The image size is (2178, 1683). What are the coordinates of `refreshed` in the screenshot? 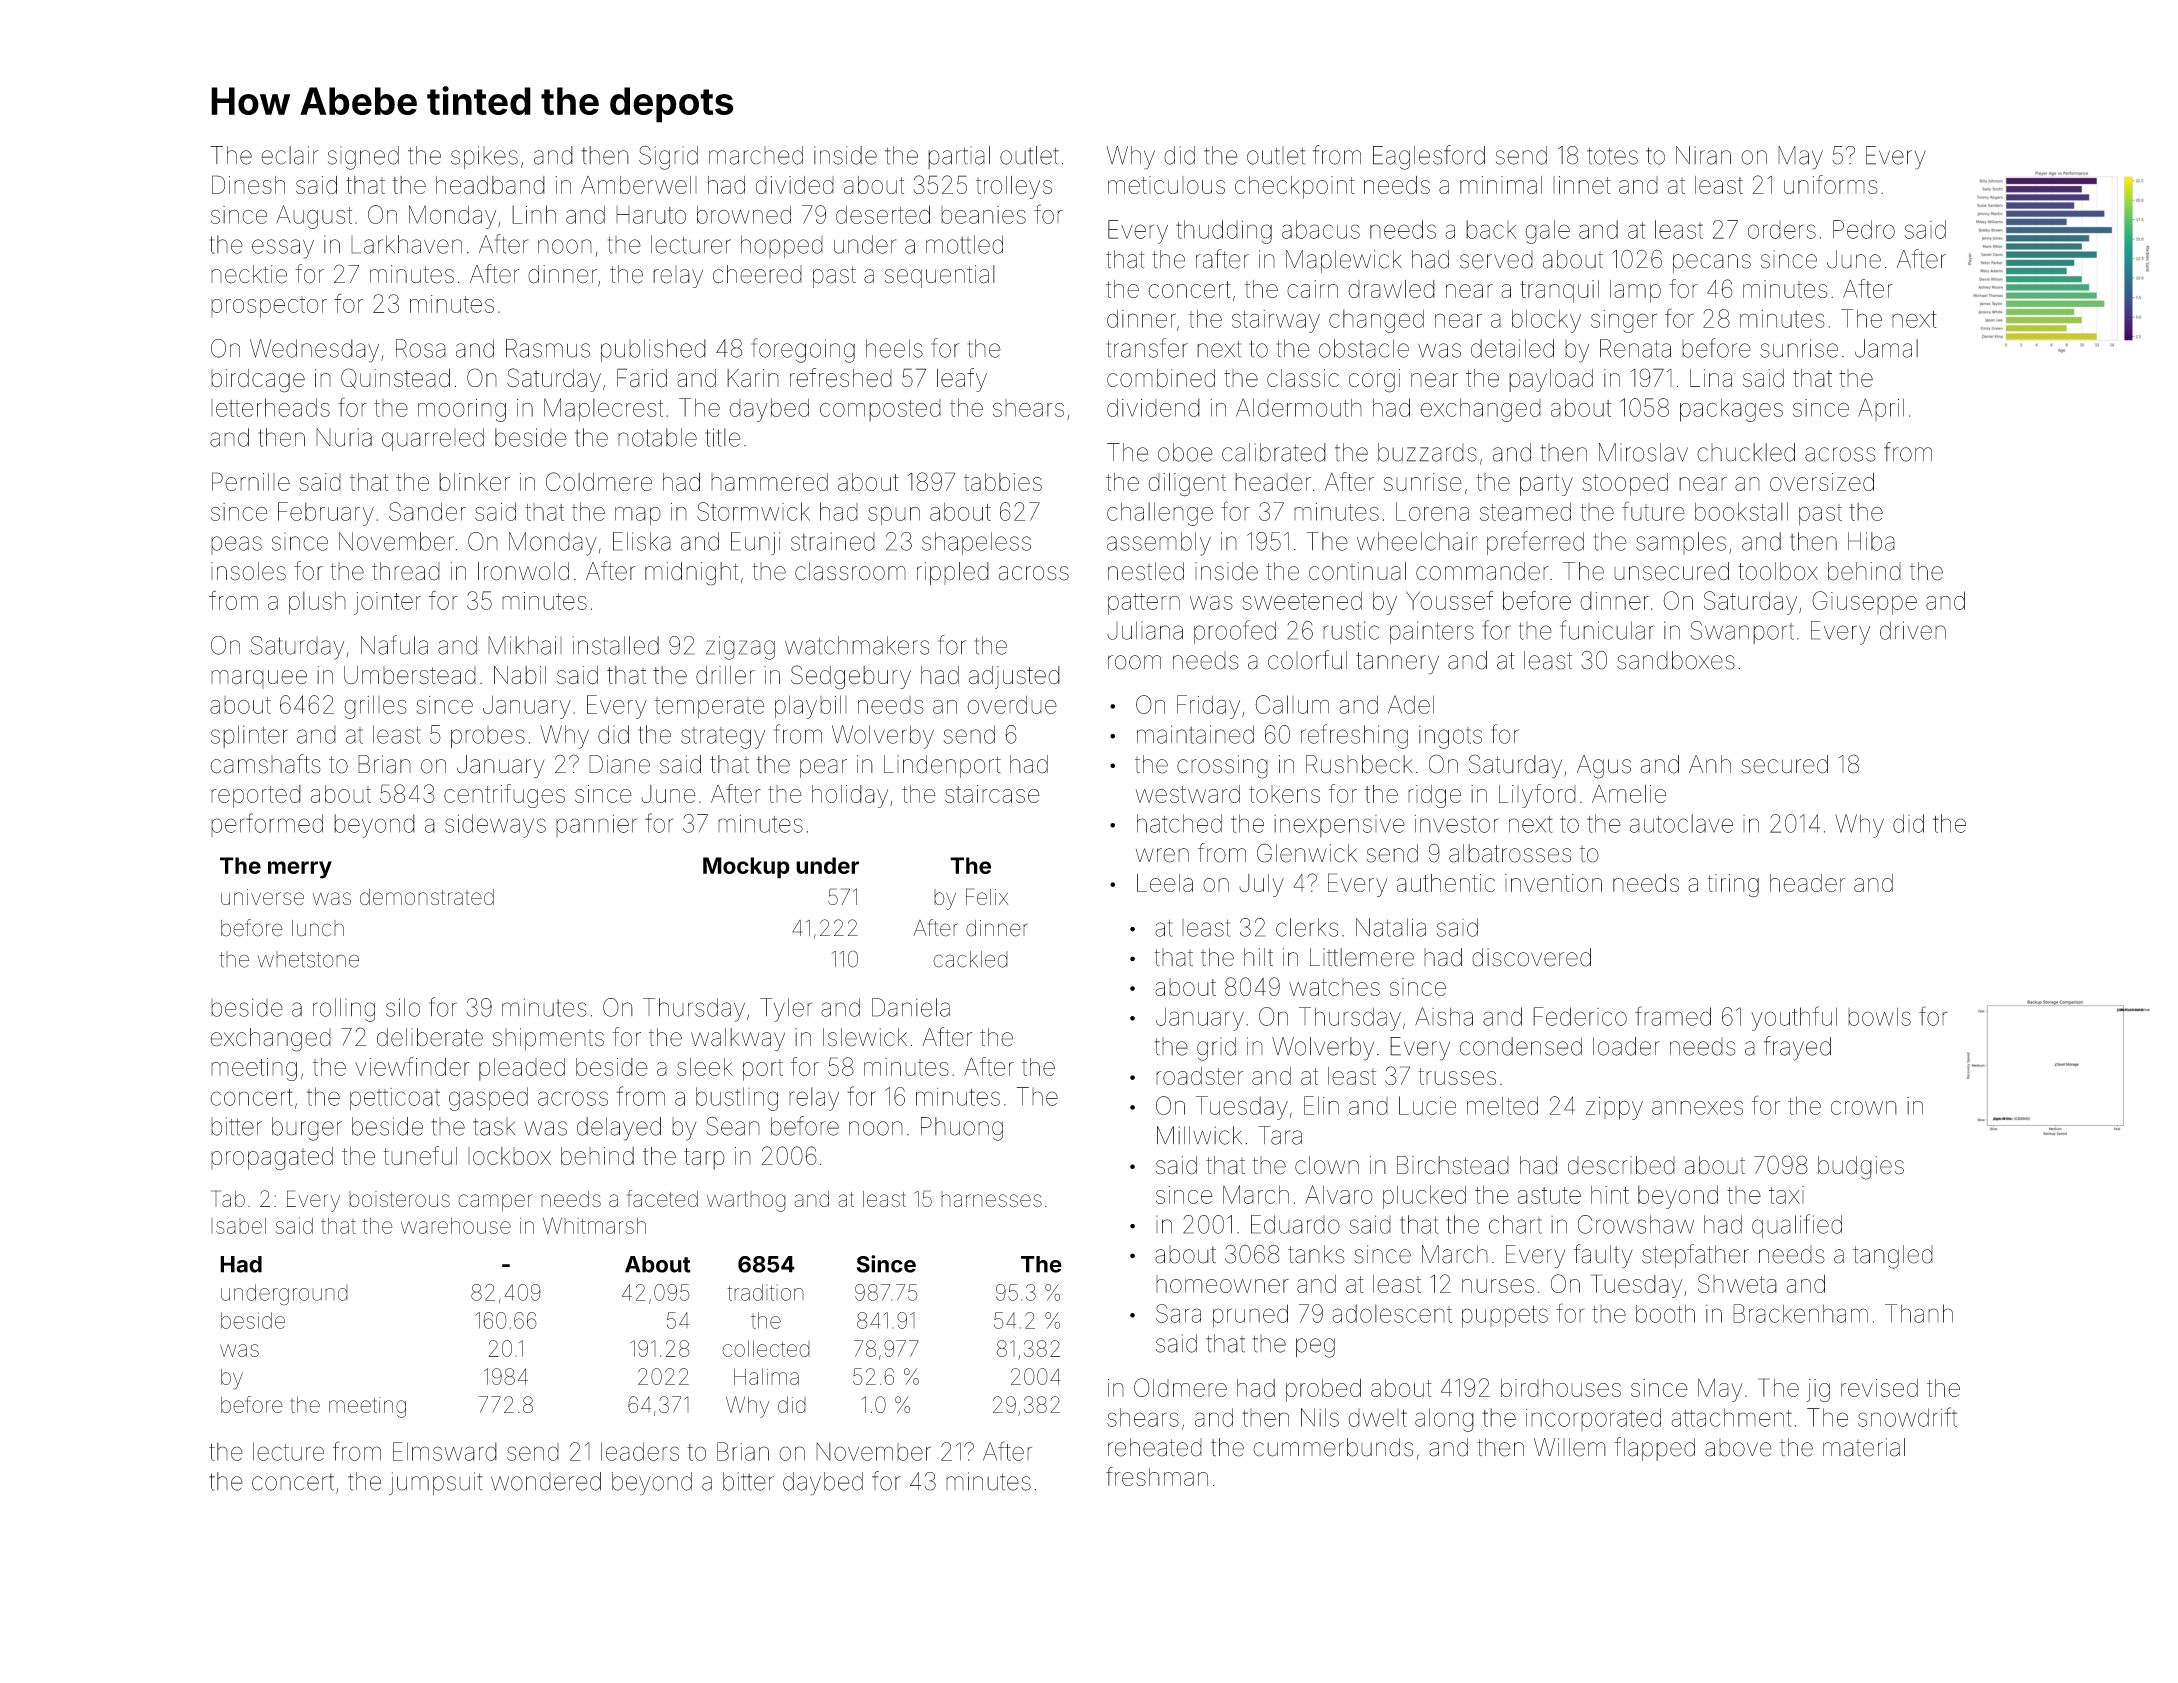 It's located at (841, 378).
